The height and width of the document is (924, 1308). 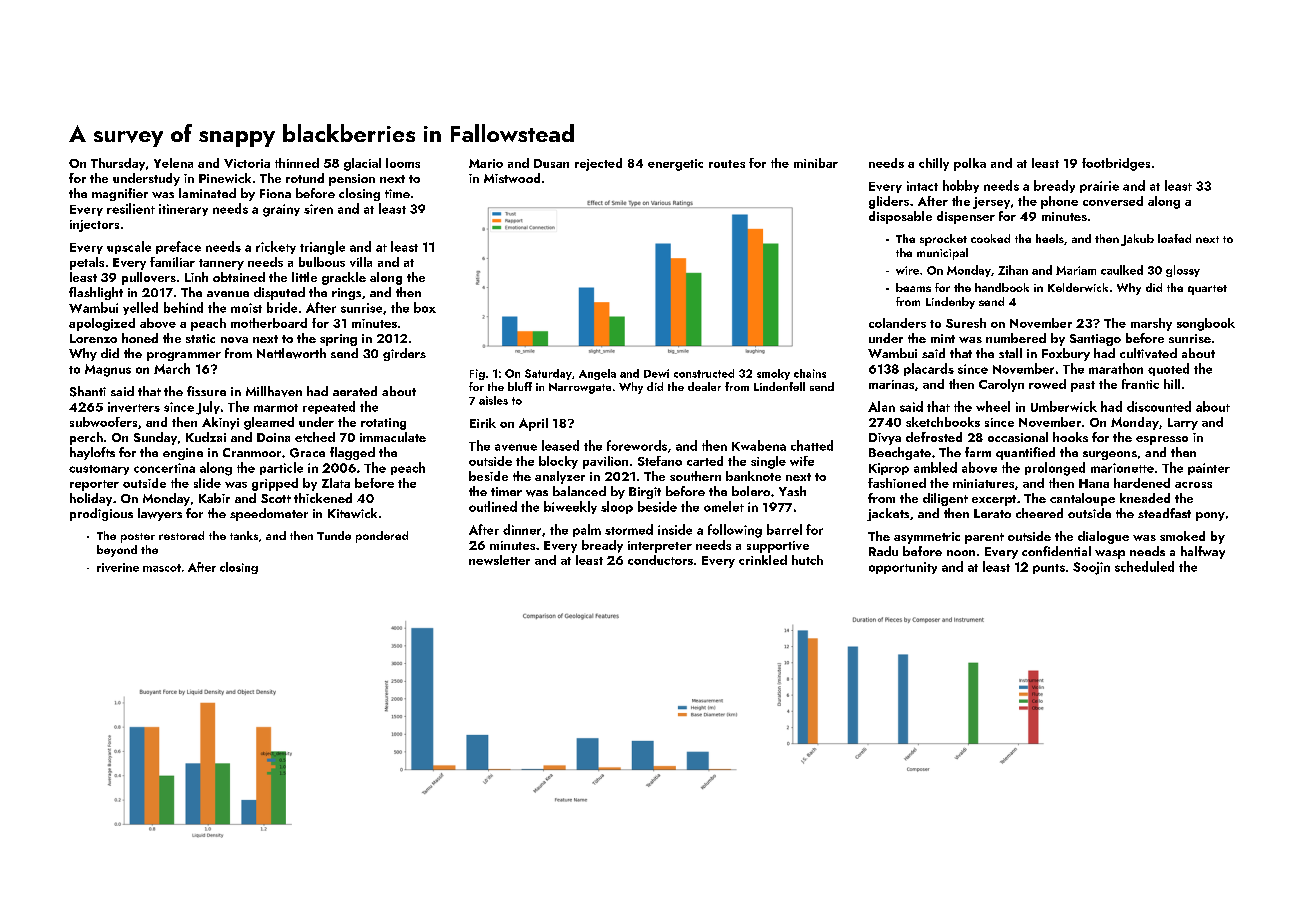 What do you see at coordinates (108, 370) in the document?
I see `Magnus` at bounding box center [108, 370].
